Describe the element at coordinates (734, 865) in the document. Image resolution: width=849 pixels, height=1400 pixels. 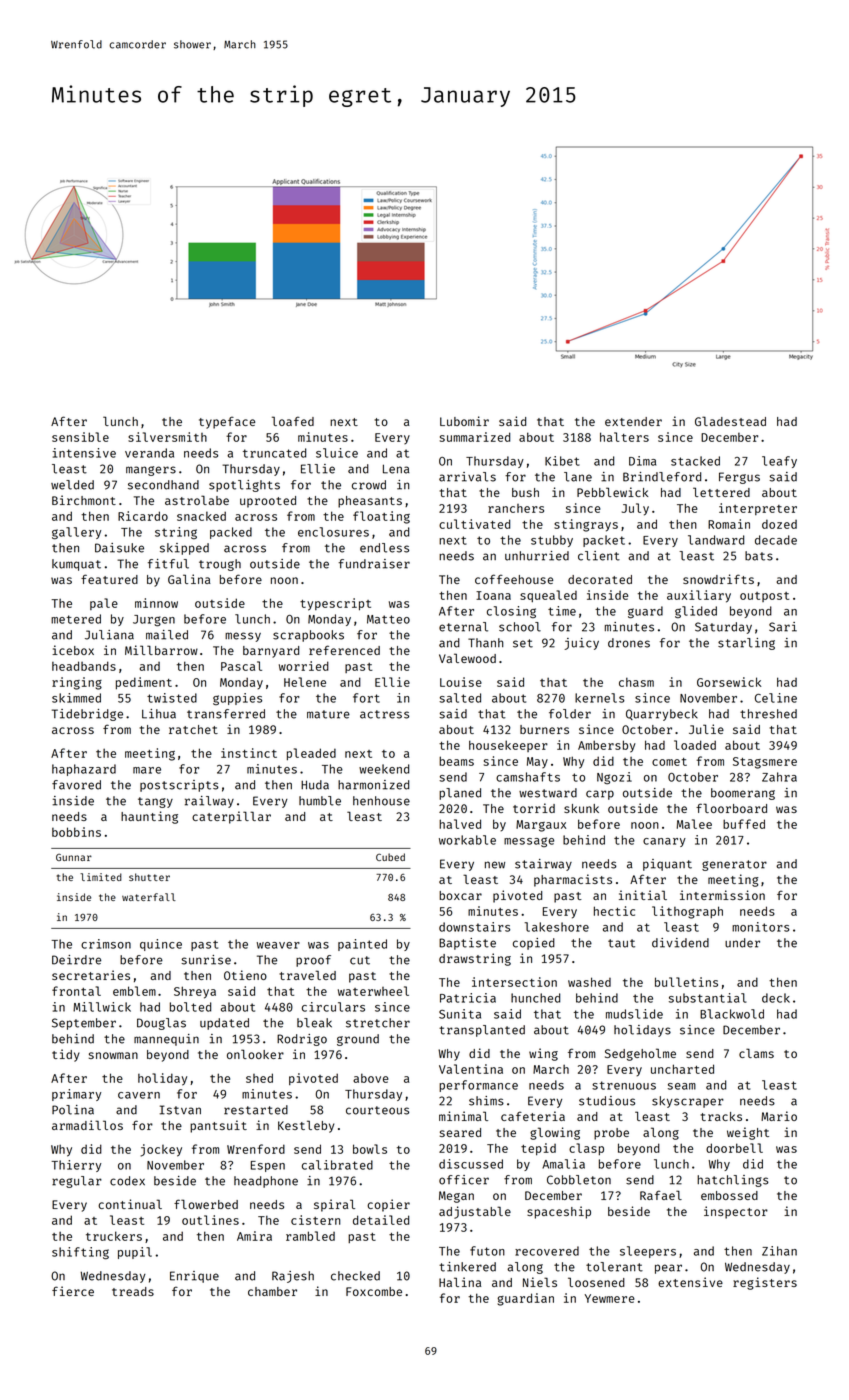
I see `generator` at that location.
